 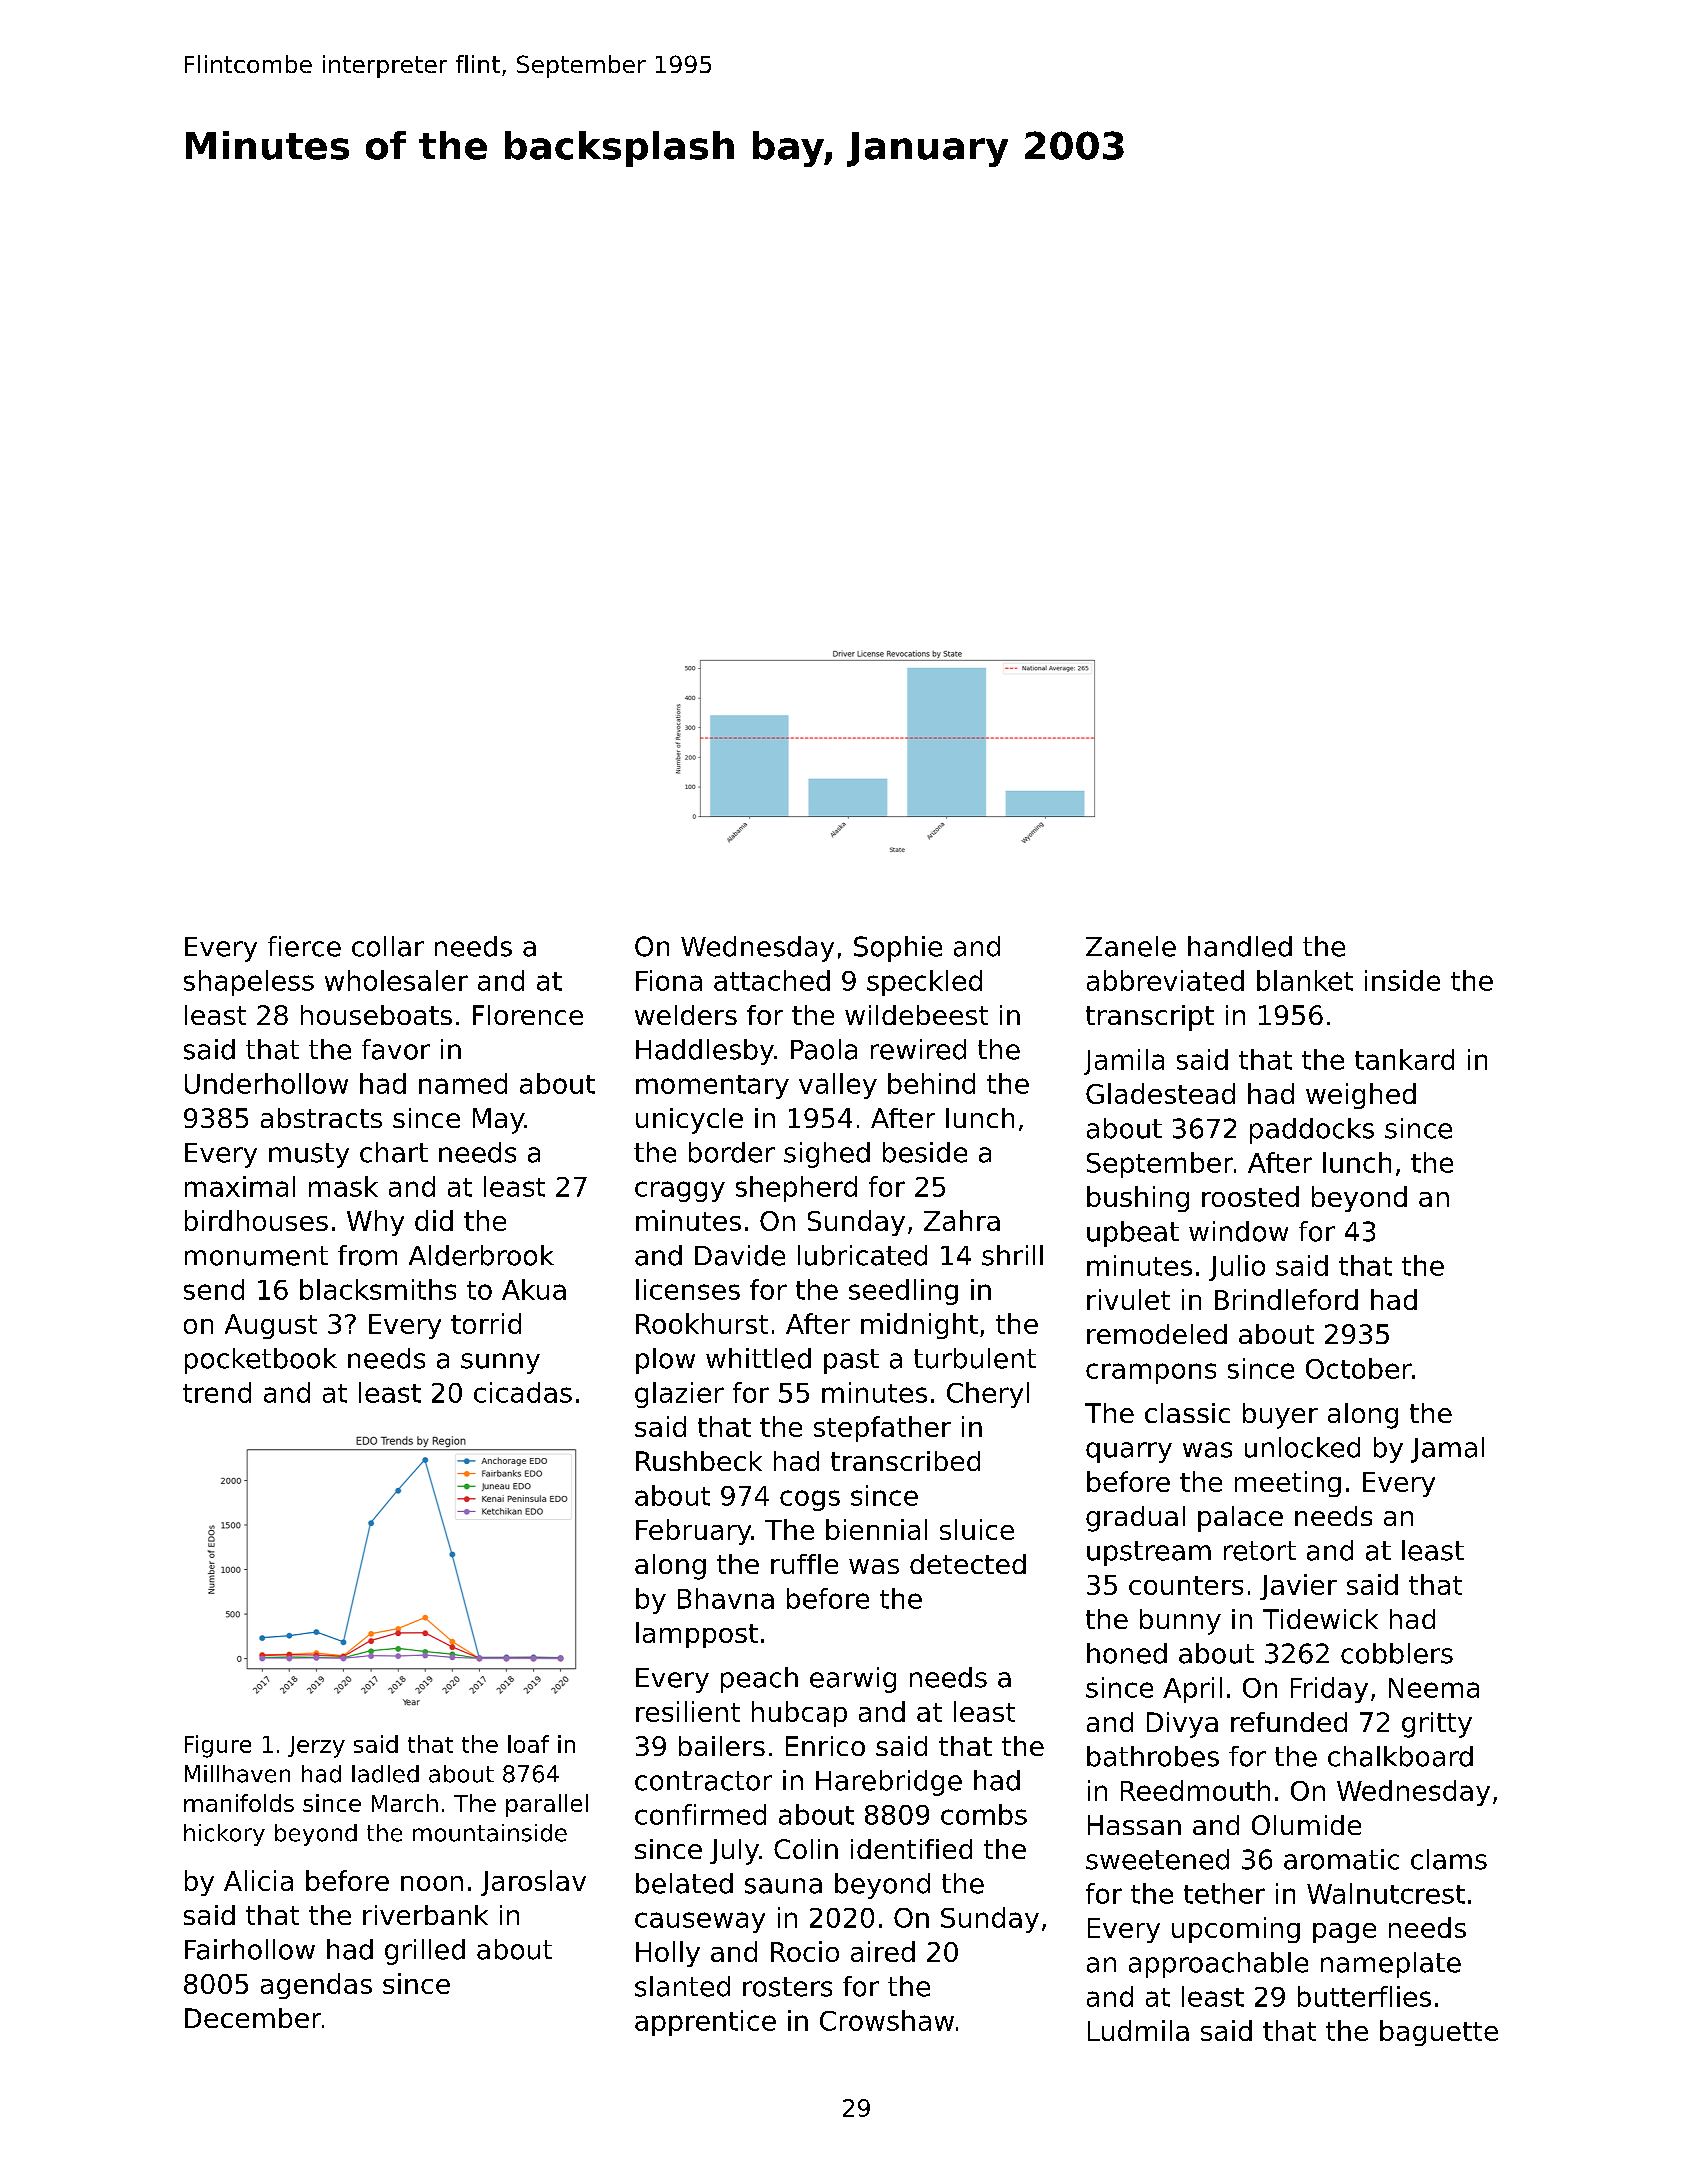 What do you see at coordinates (1138, 1199) in the document?
I see `bushing` at bounding box center [1138, 1199].
